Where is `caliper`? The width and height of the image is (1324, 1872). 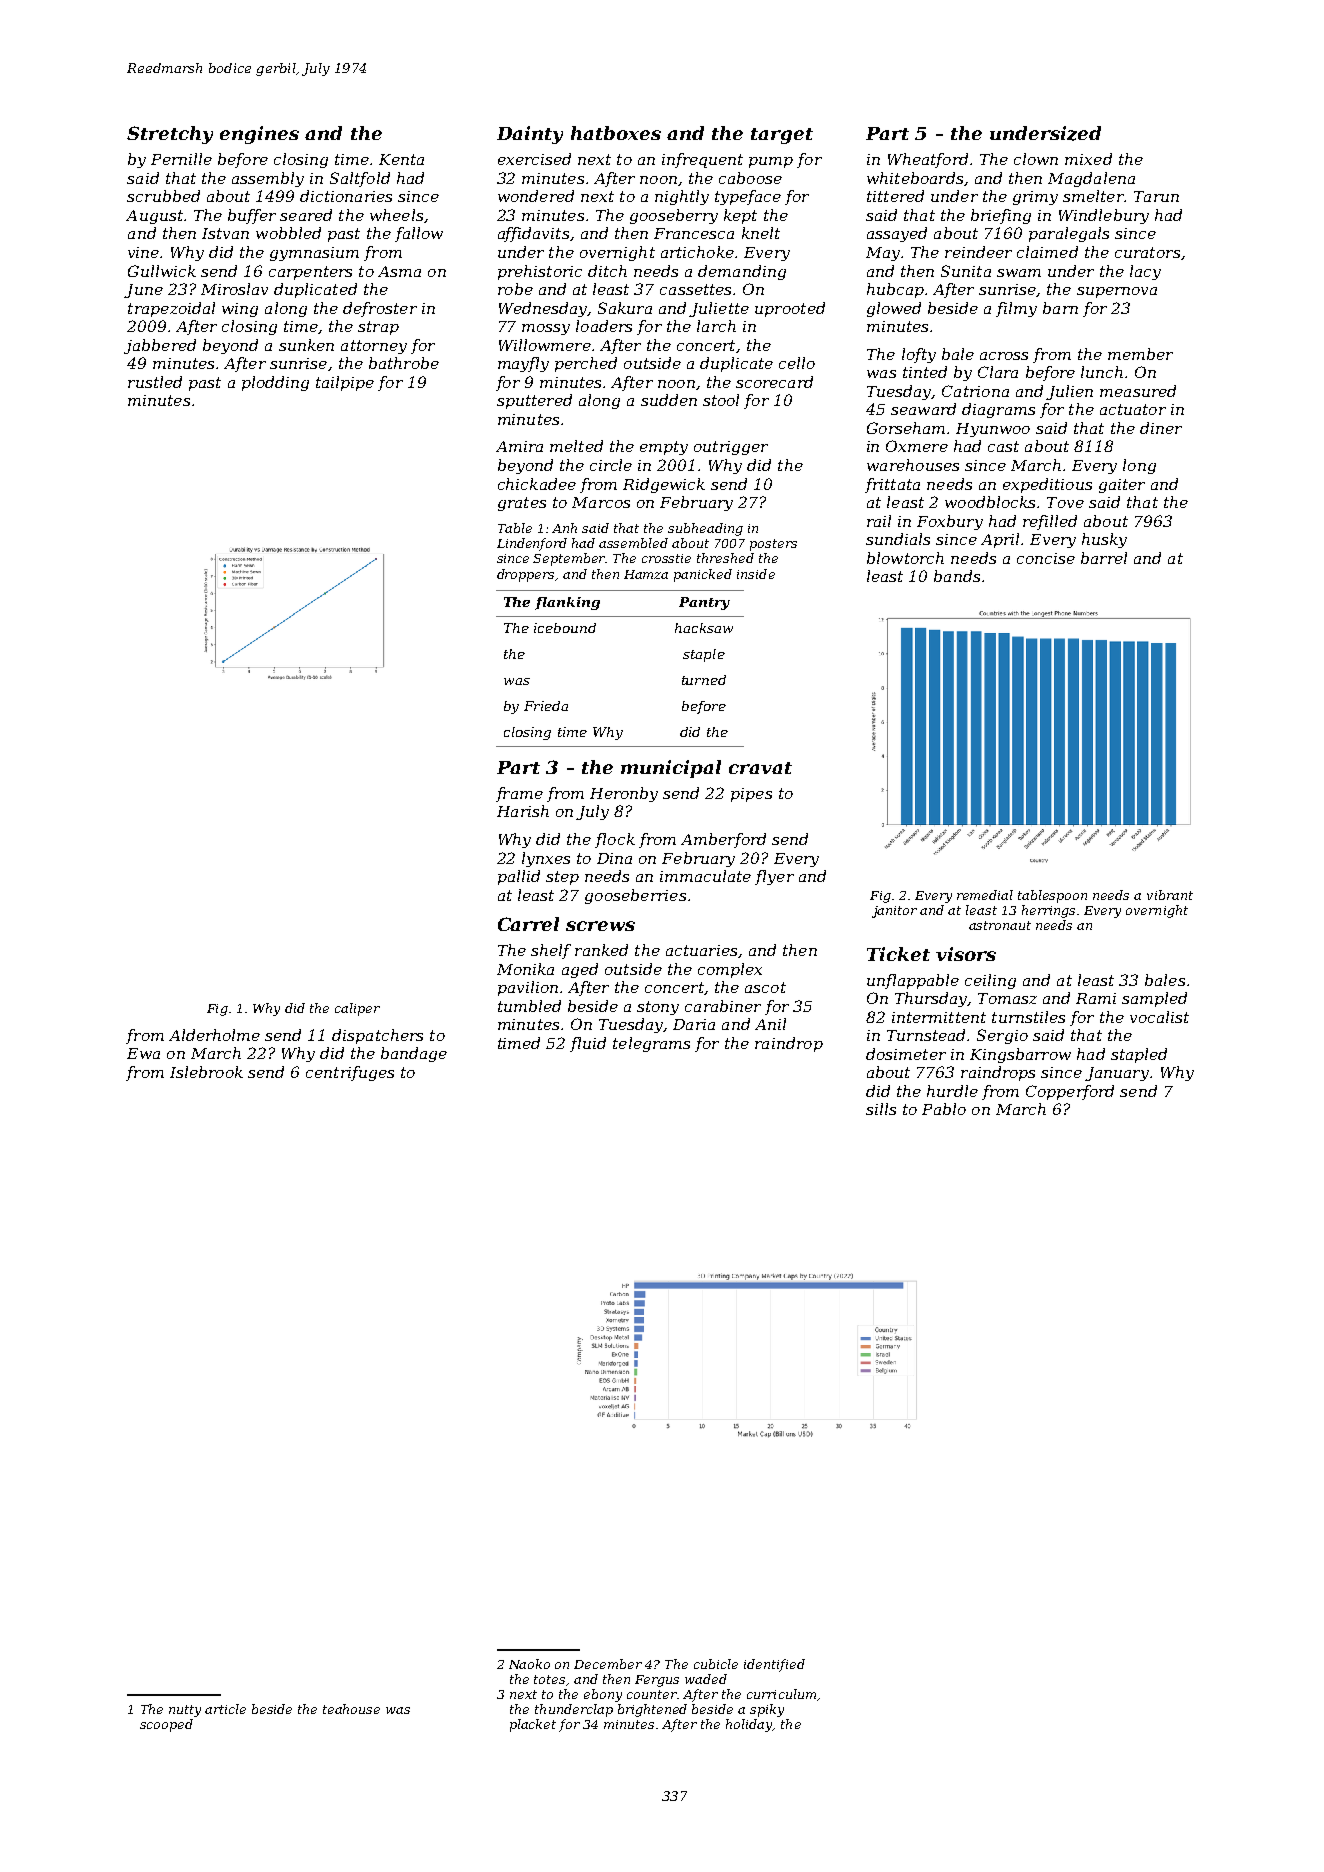
caliper is located at coordinates (357, 1009).
